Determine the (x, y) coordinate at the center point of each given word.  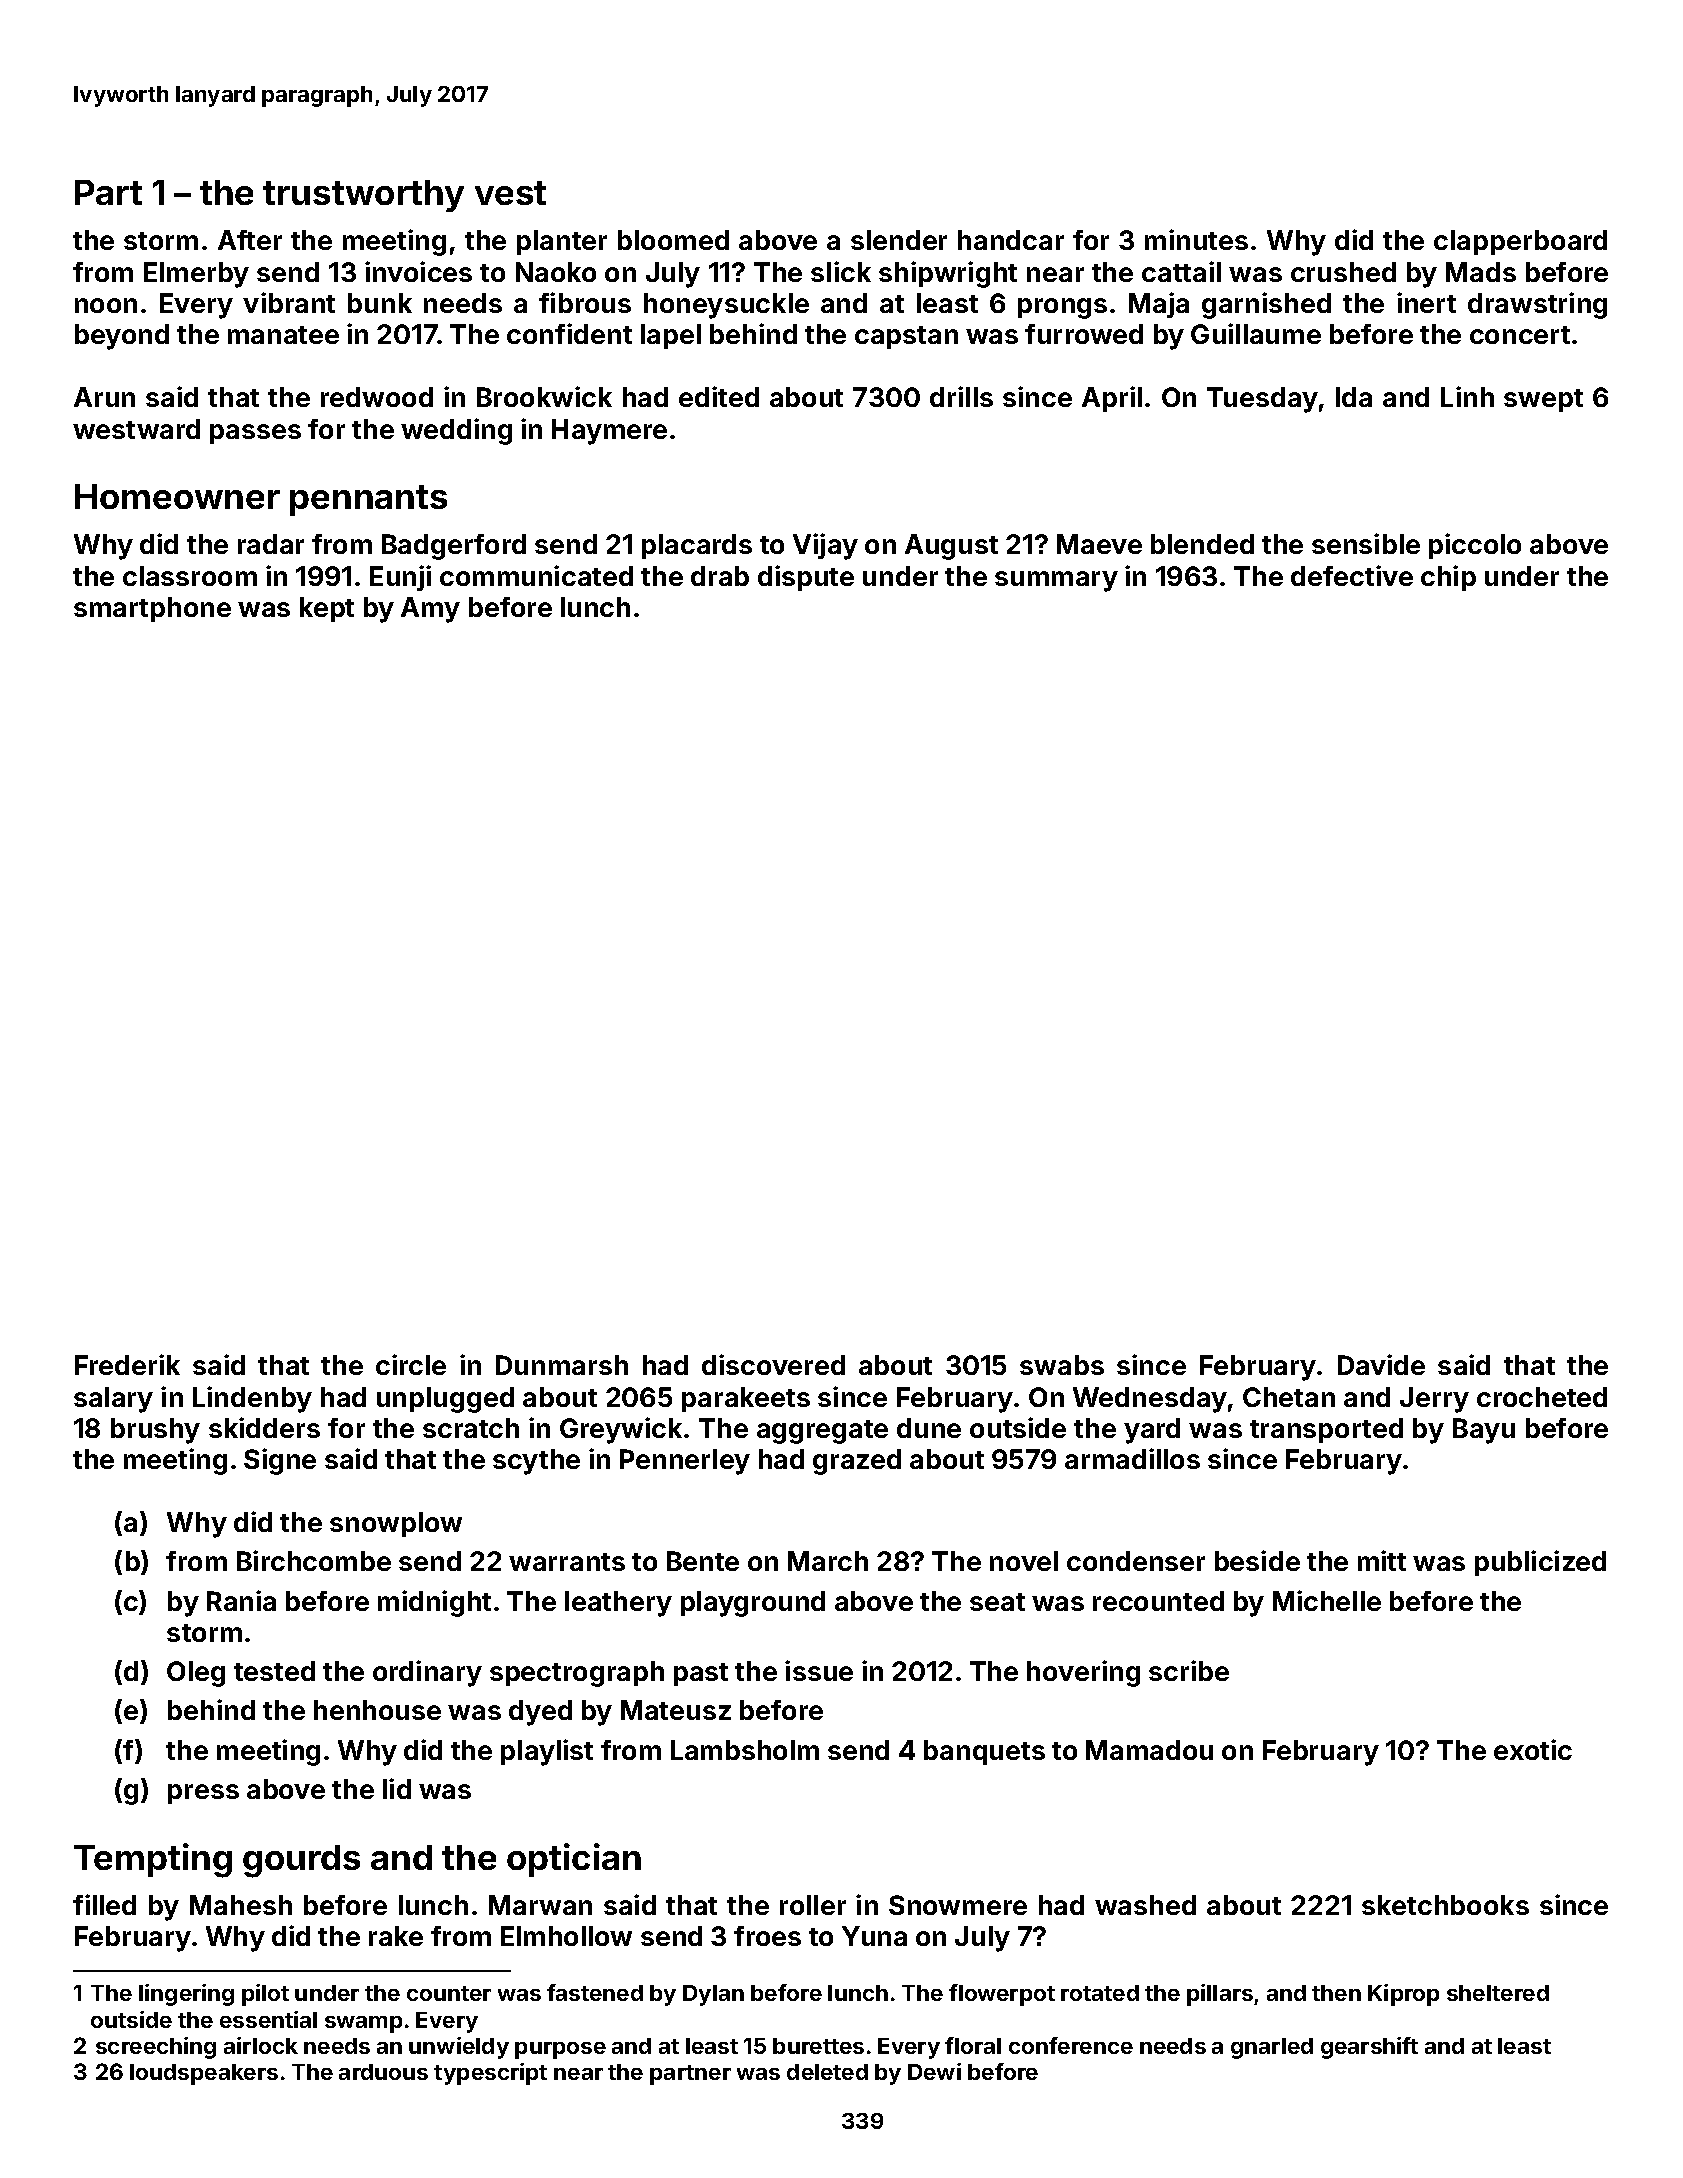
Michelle (1327, 1600)
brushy (155, 1431)
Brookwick (544, 396)
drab (720, 576)
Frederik (127, 1364)
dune (929, 1428)
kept (327, 609)
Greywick (621, 1430)
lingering (186, 1995)
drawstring (1537, 305)
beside (1257, 1560)
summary (1056, 581)
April (1112, 399)
